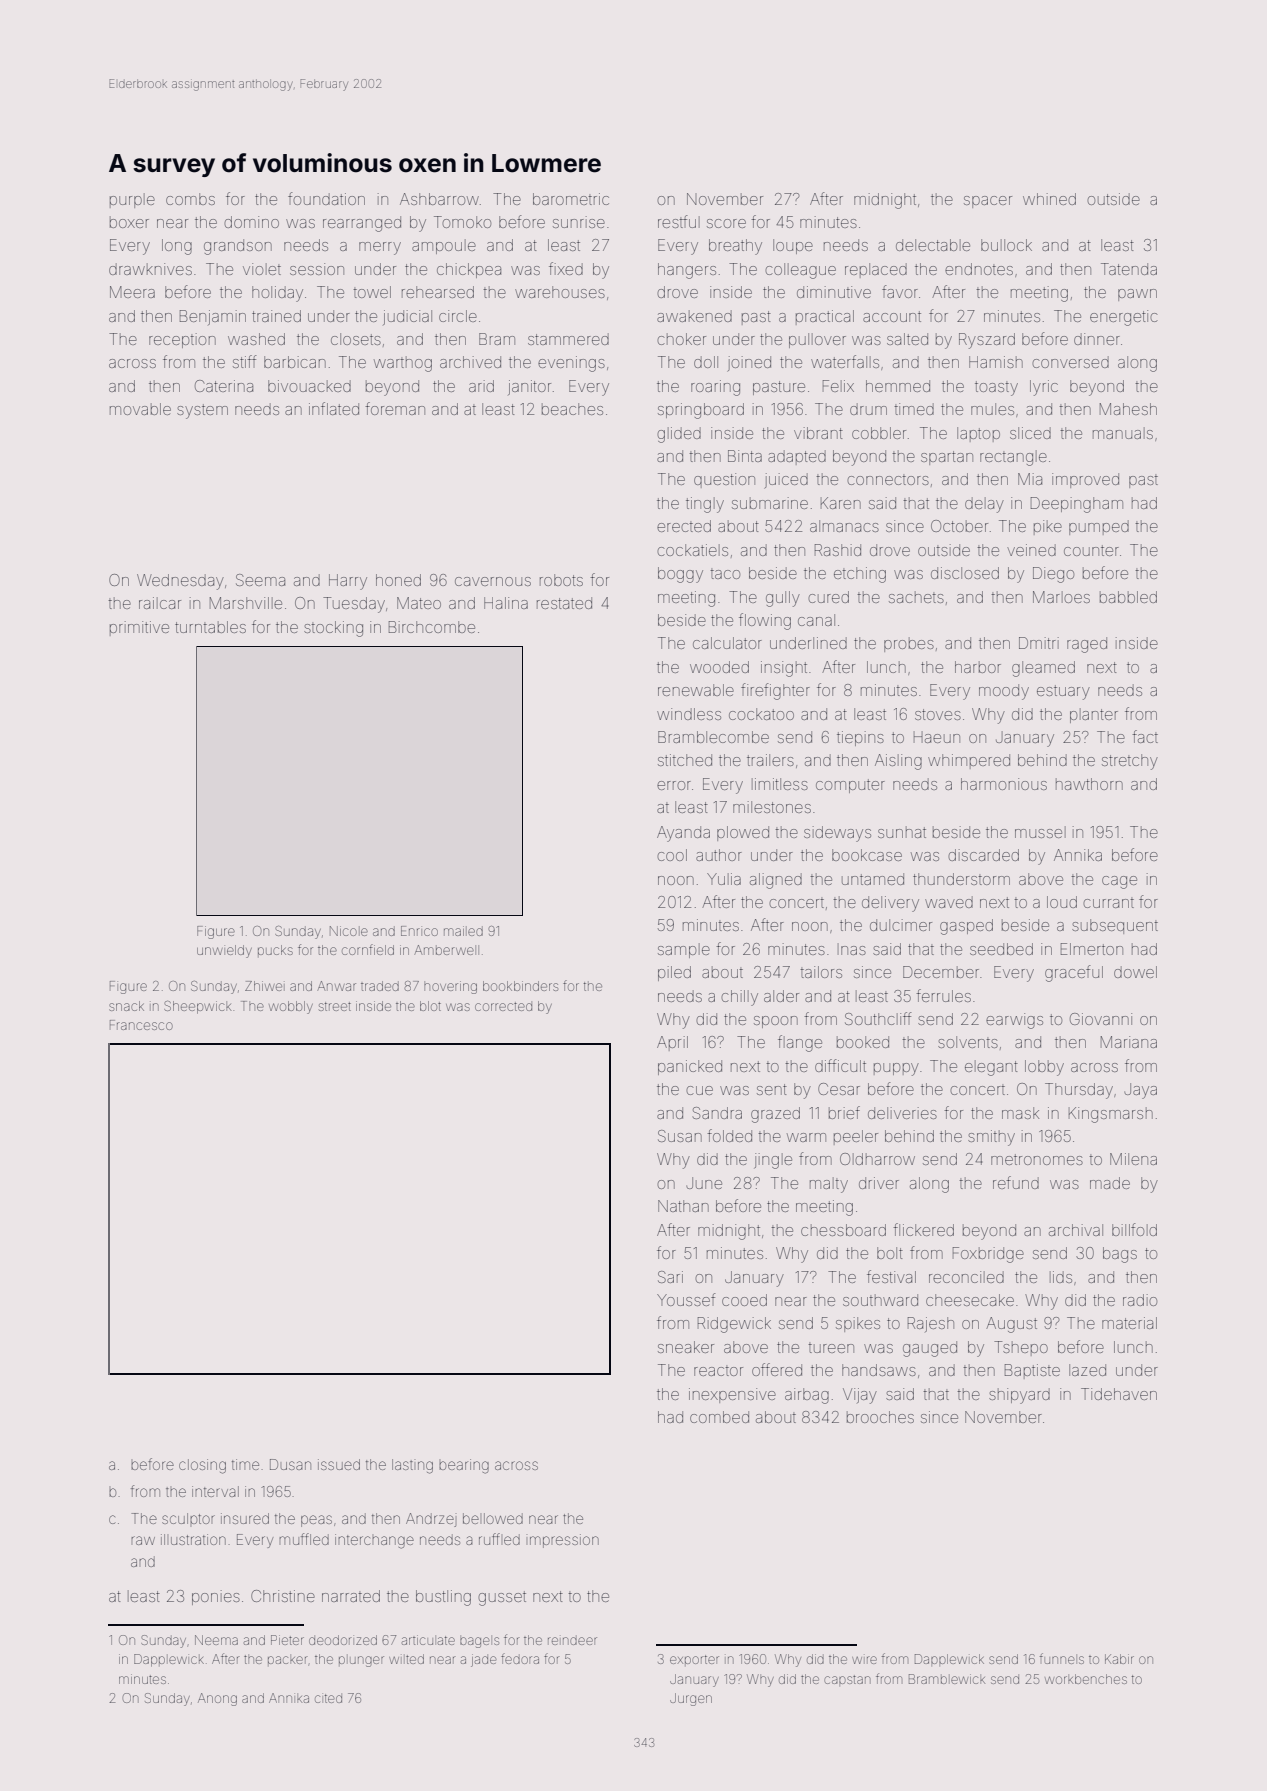 The height and width of the screenshot is (1791, 1267). I want to click on Thursday, so click(1079, 1091).
